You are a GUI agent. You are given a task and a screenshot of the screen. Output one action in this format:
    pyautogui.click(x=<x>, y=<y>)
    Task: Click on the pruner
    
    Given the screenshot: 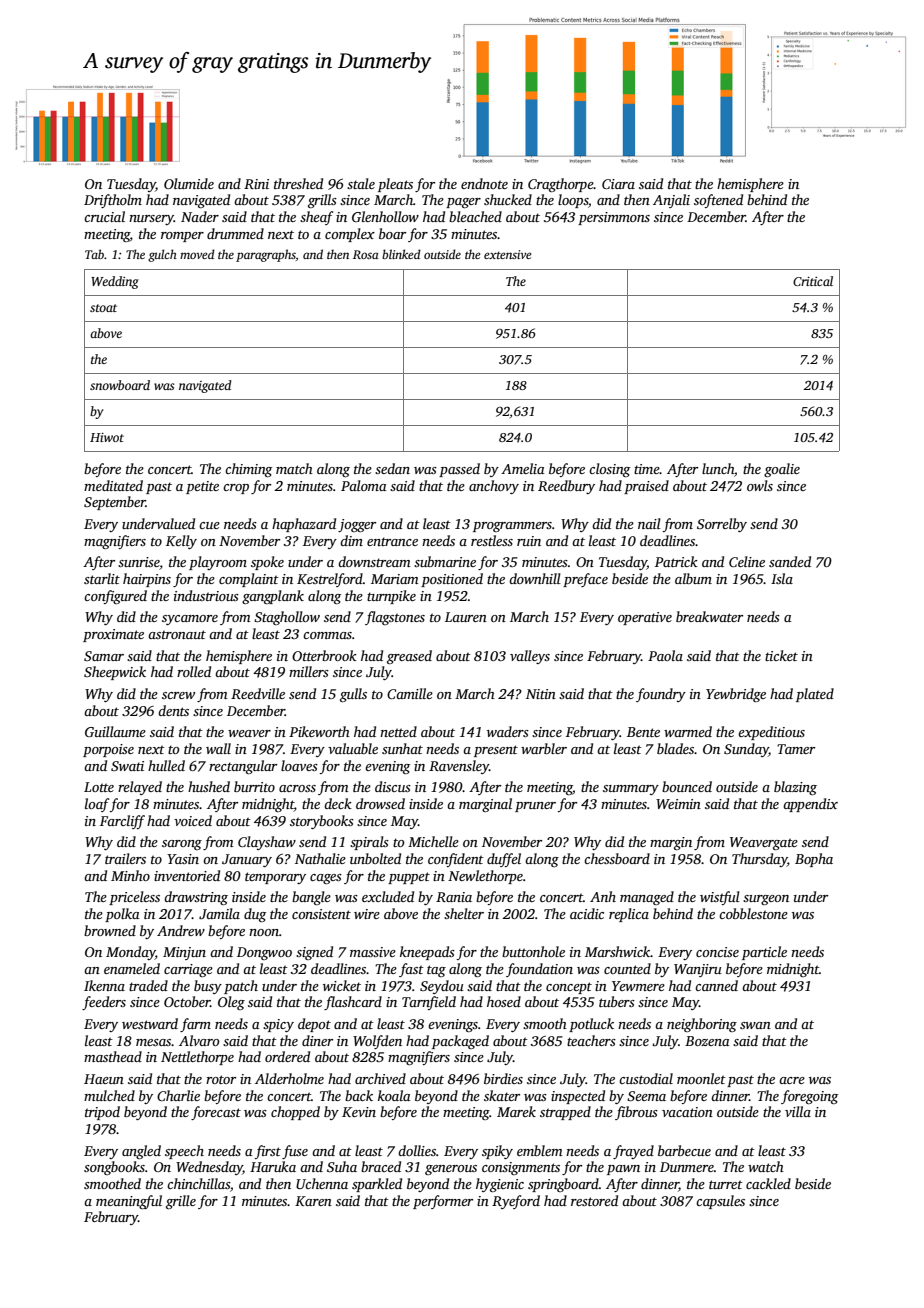 What is the action you would take?
    pyautogui.click(x=535, y=807)
